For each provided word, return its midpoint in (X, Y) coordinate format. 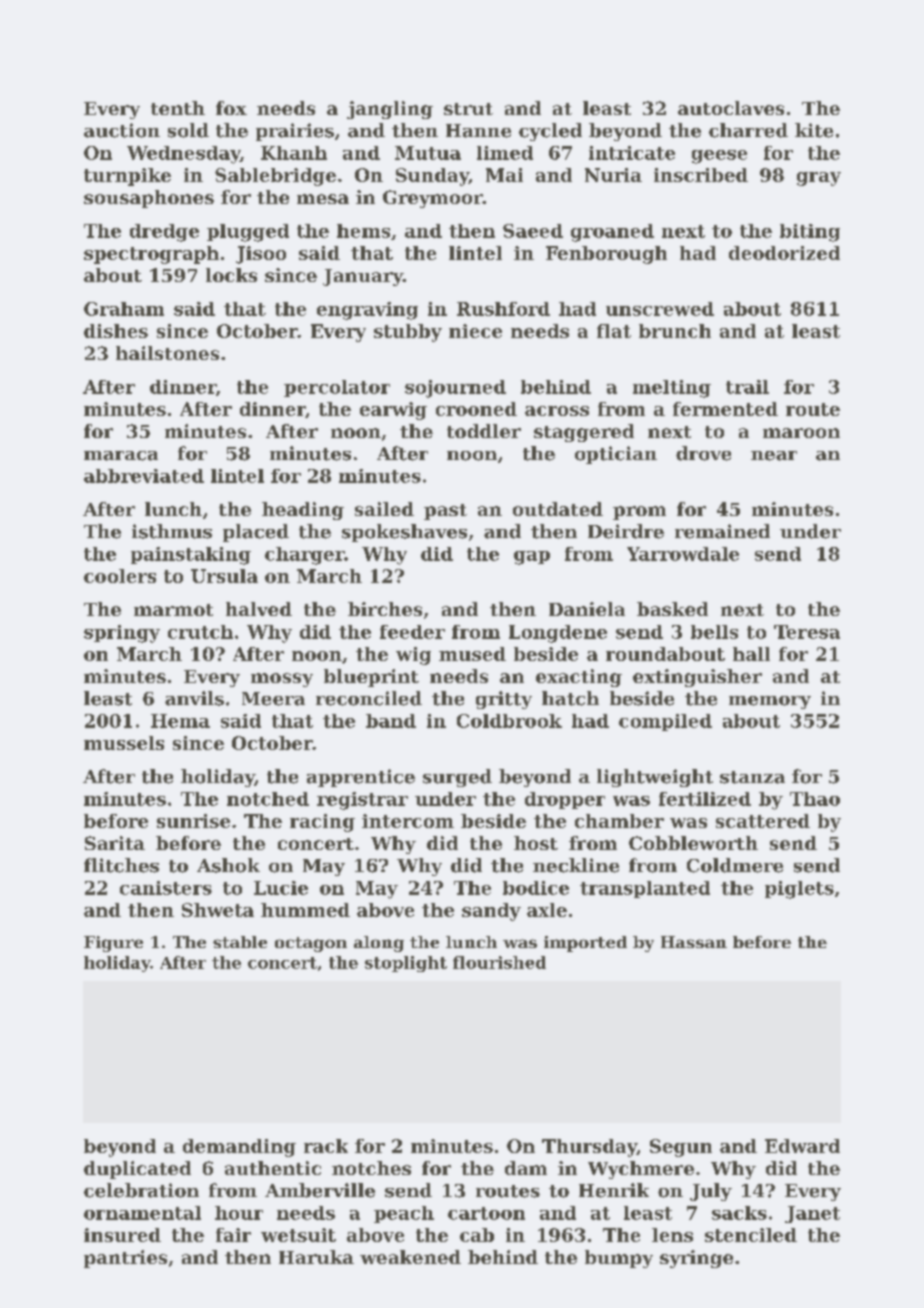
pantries (125, 1259)
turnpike (127, 177)
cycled (550, 132)
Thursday (589, 1148)
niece (475, 331)
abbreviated (144, 476)
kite (814, 130)
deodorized (784, 253)
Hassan (694, 942)
